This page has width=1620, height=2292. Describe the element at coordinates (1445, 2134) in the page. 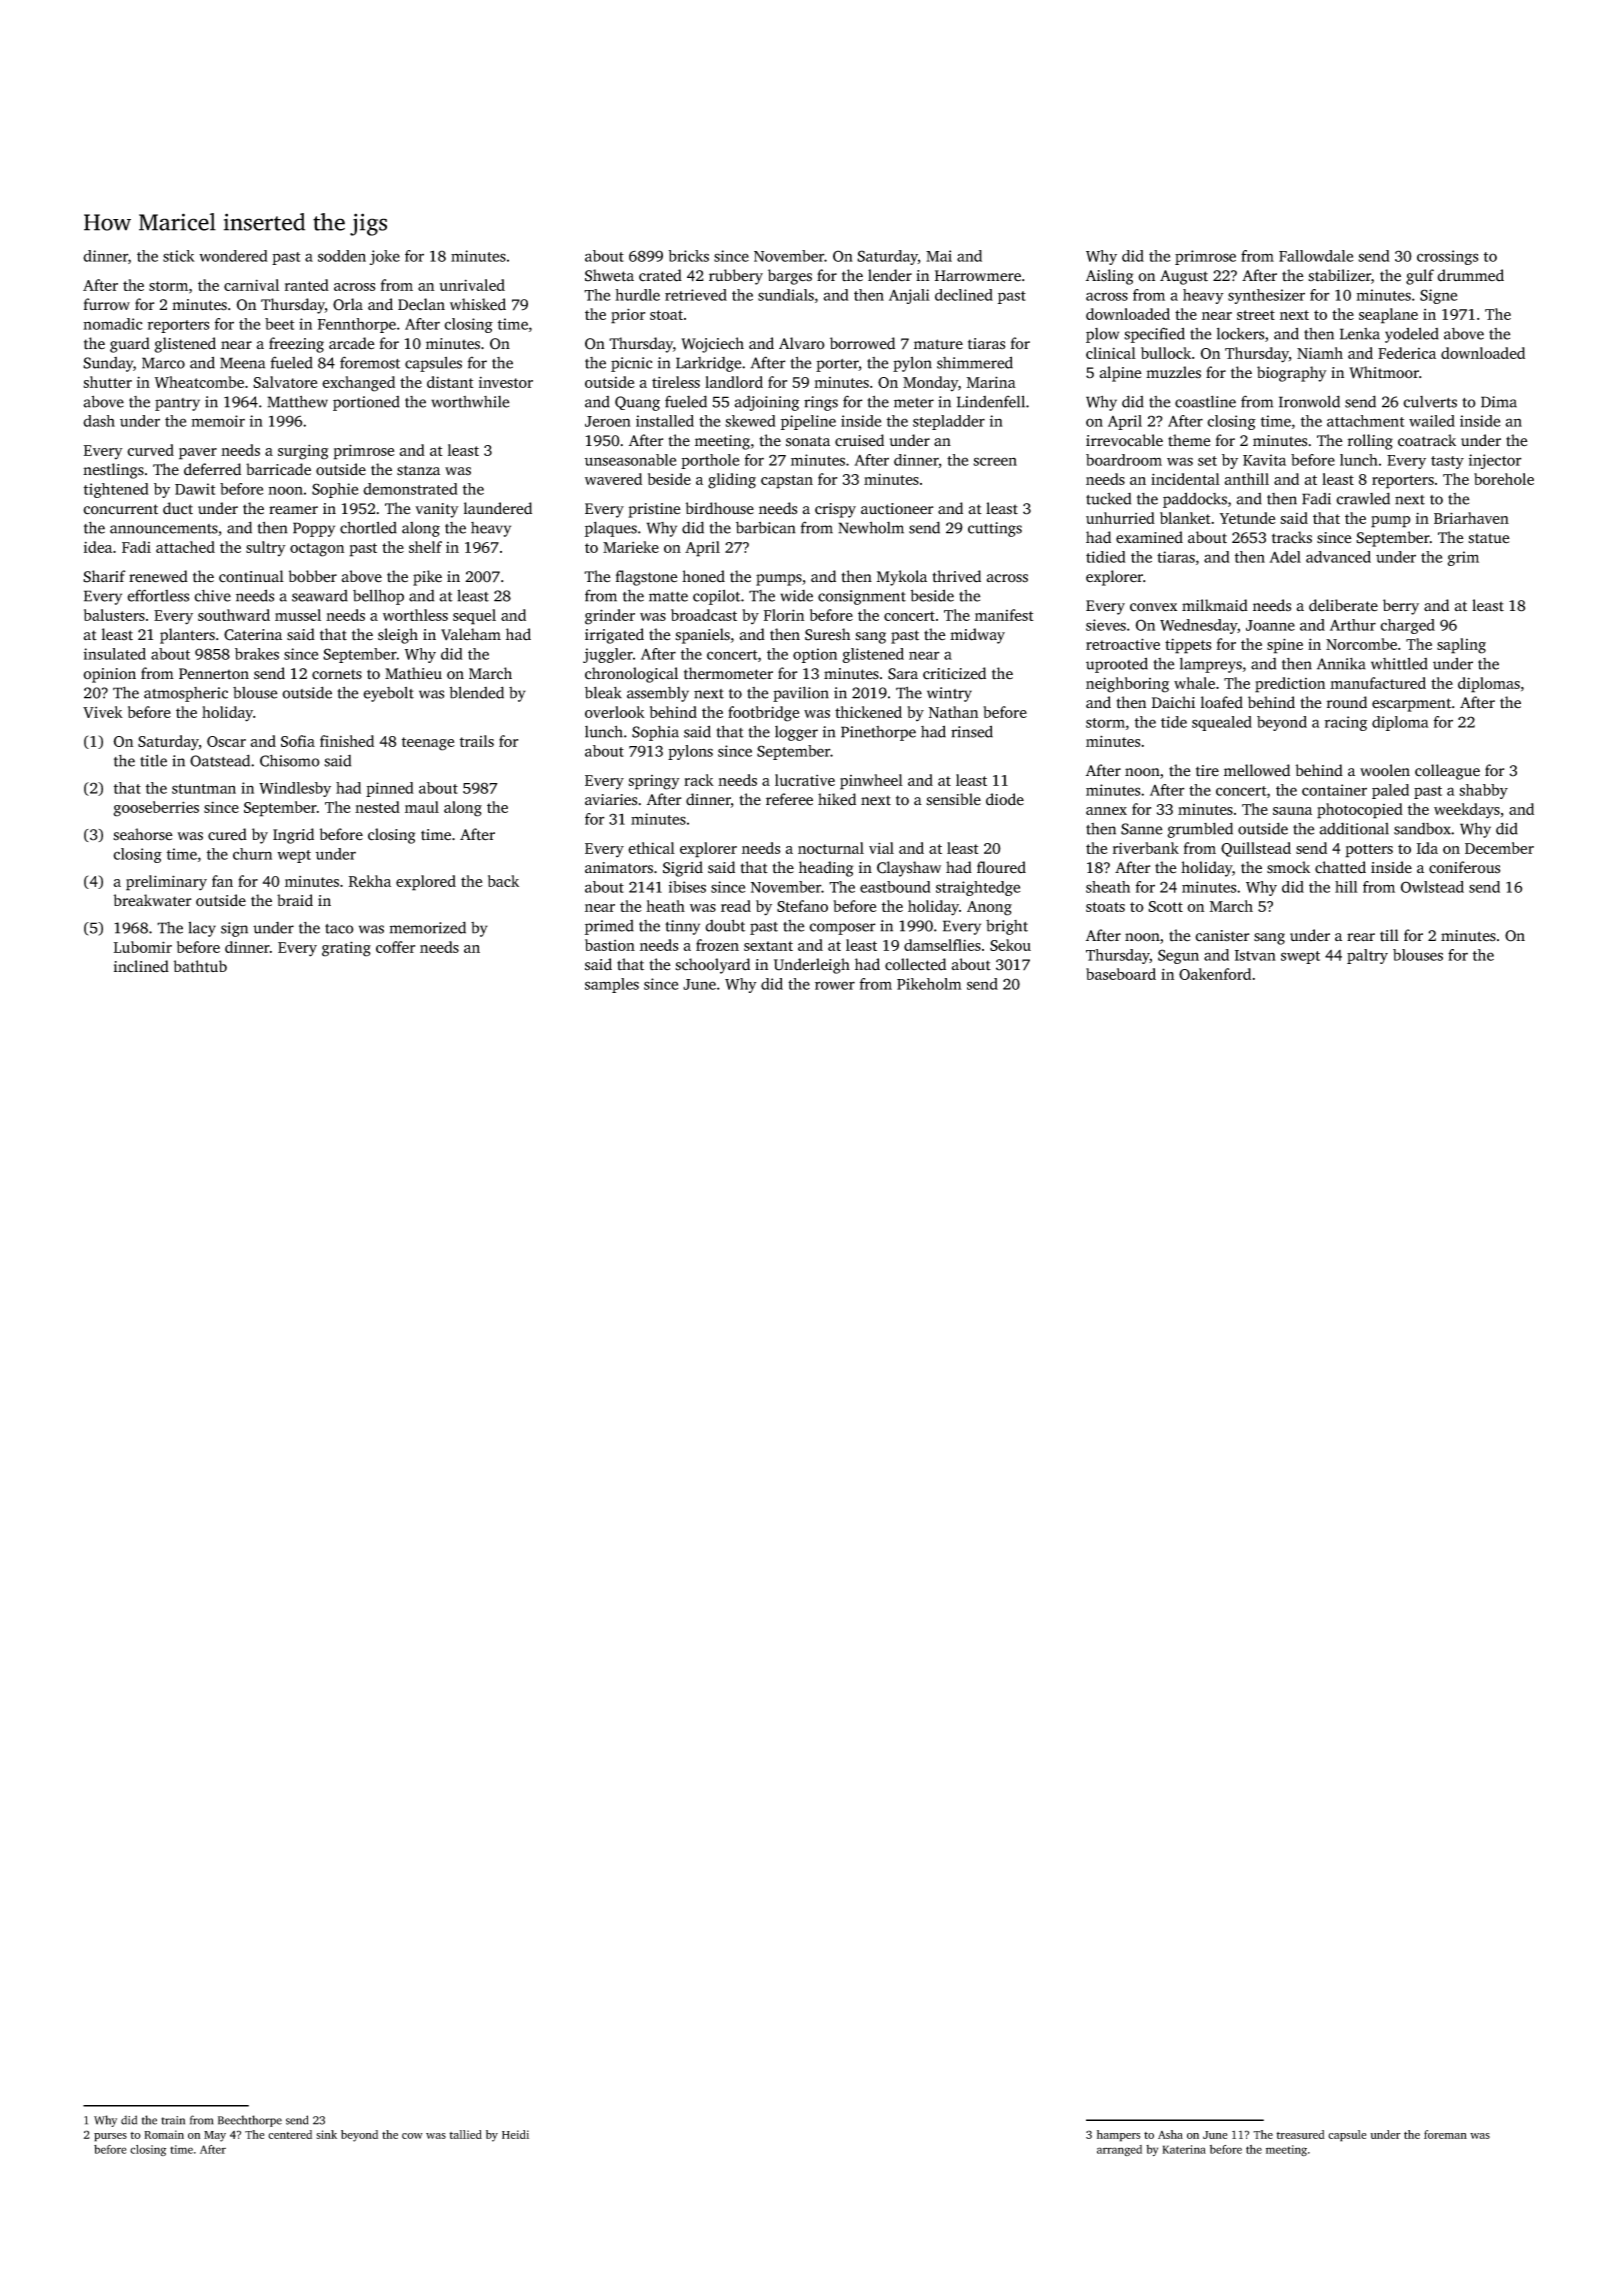

I see `foreman` at that location.
